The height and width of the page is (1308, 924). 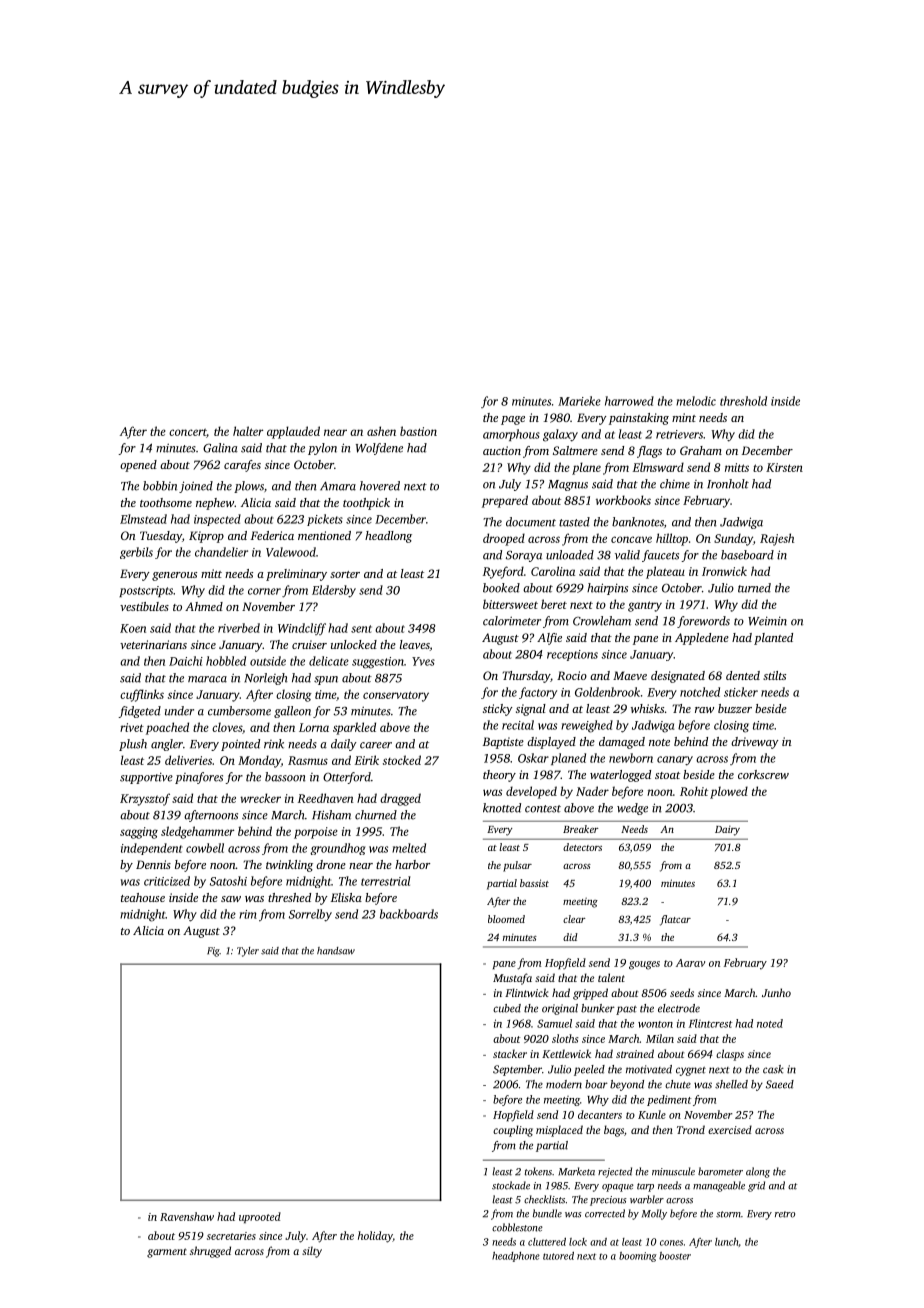 What do you see at coordinates (696, 401) in the page?
I see `melodic` at bounding box center [696, 401].
